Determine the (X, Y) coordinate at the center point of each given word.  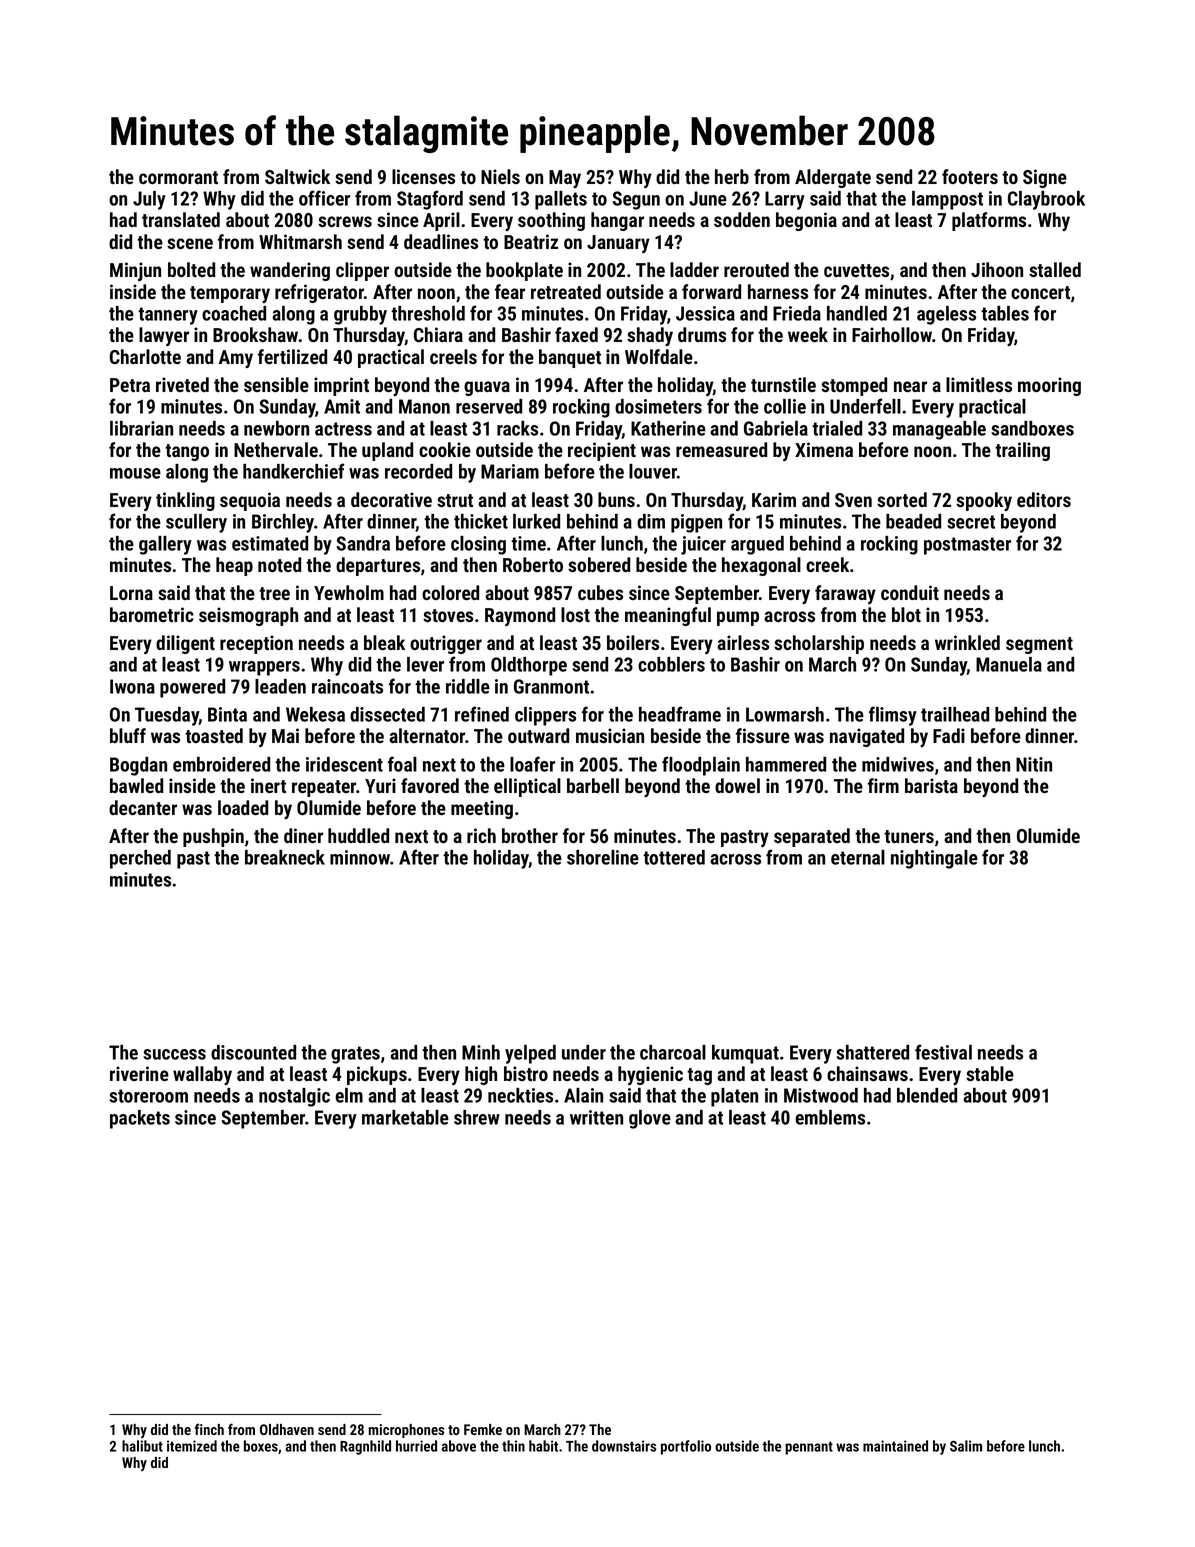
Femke (483, 1429)
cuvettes (856, 270)
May (565, 179)
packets (140, 1119)
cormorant (178, 177)
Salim (966, 1446)
